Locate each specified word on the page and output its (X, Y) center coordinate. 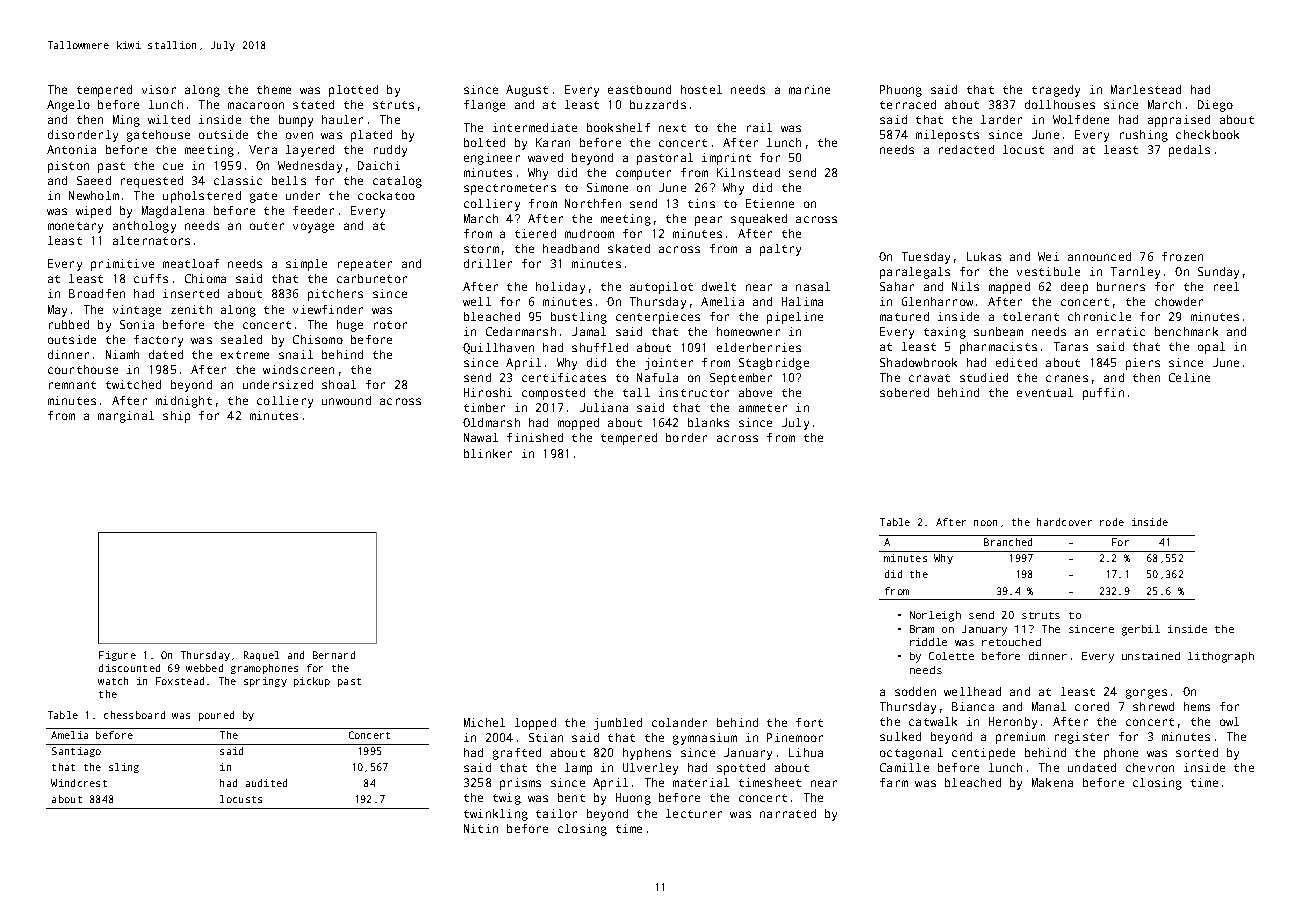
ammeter (763, 408)
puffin (1103, 394)
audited (266, 783)
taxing (945, 333)
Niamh (122, 354)
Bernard (334, 655)
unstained (1151, 656)
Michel (484, 722)
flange (484, 106)
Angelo (68, 106)
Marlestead (1146, 89)
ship (176, 417)
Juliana (604, 407)
